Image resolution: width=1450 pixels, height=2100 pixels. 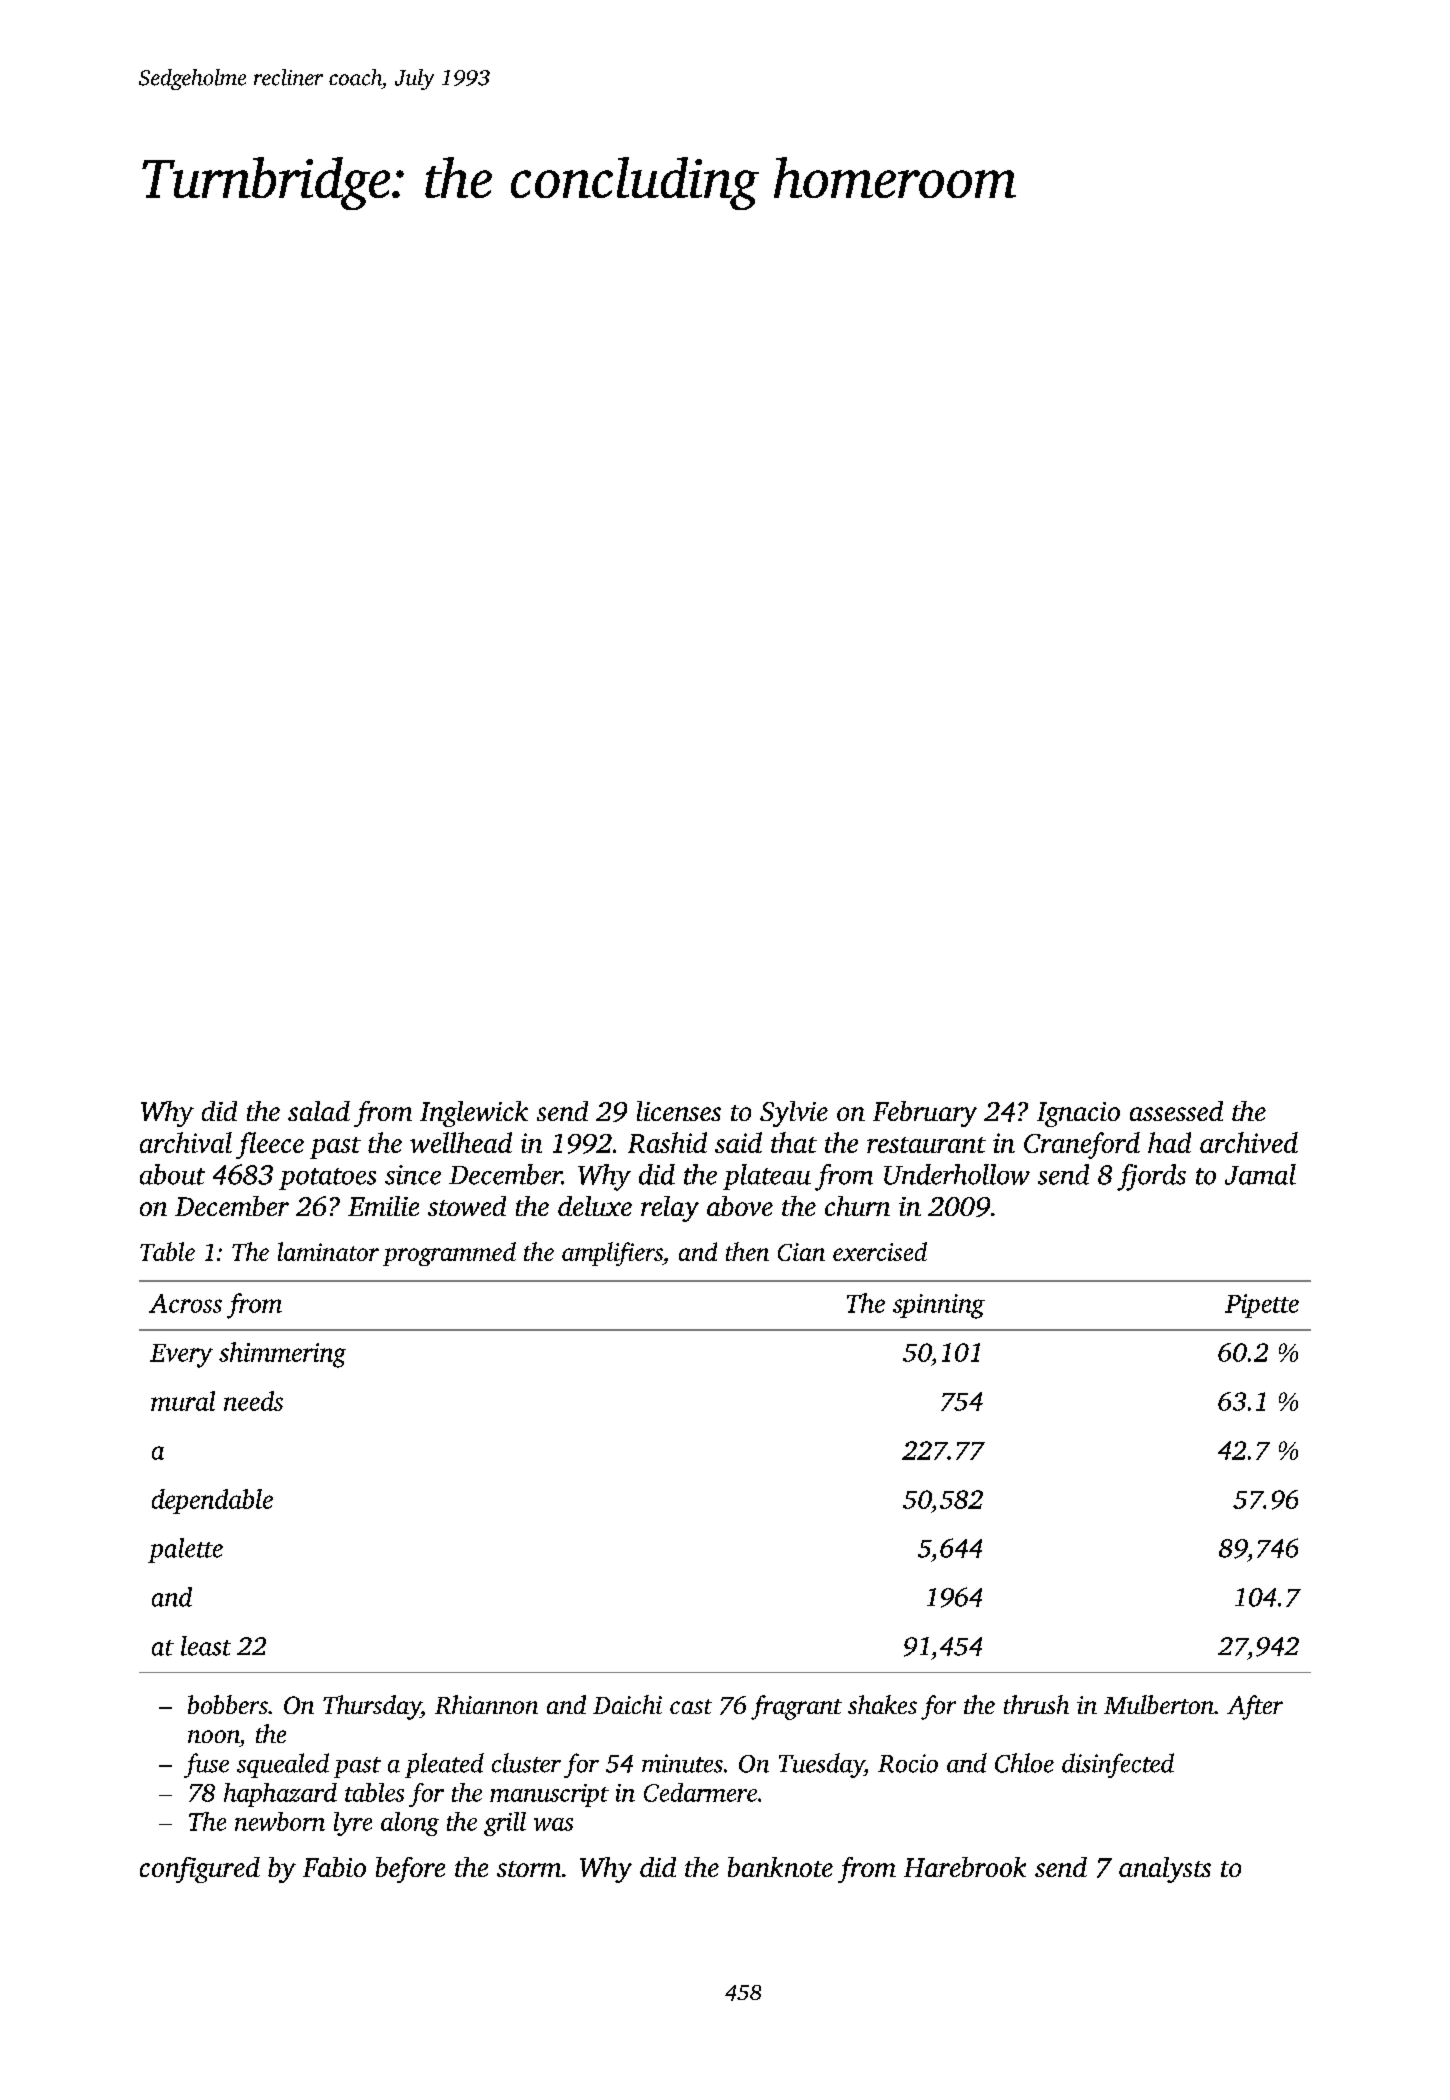 What do you see at coordinates (679, 1111) in the document?
I see `licenses` at bounding box center [679, 1111].
